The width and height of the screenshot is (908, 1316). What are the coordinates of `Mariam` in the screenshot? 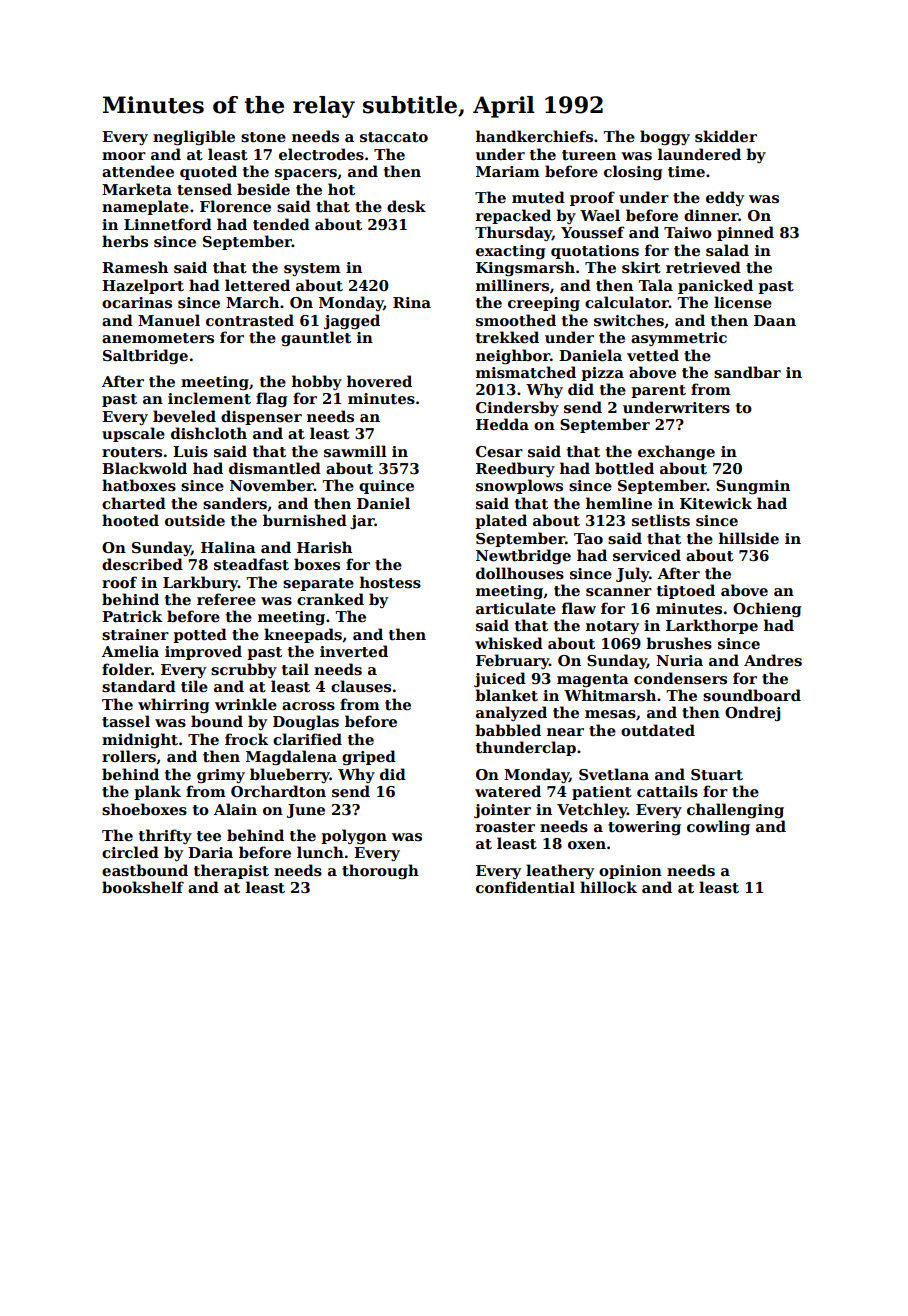 It's located at (508, 171).
